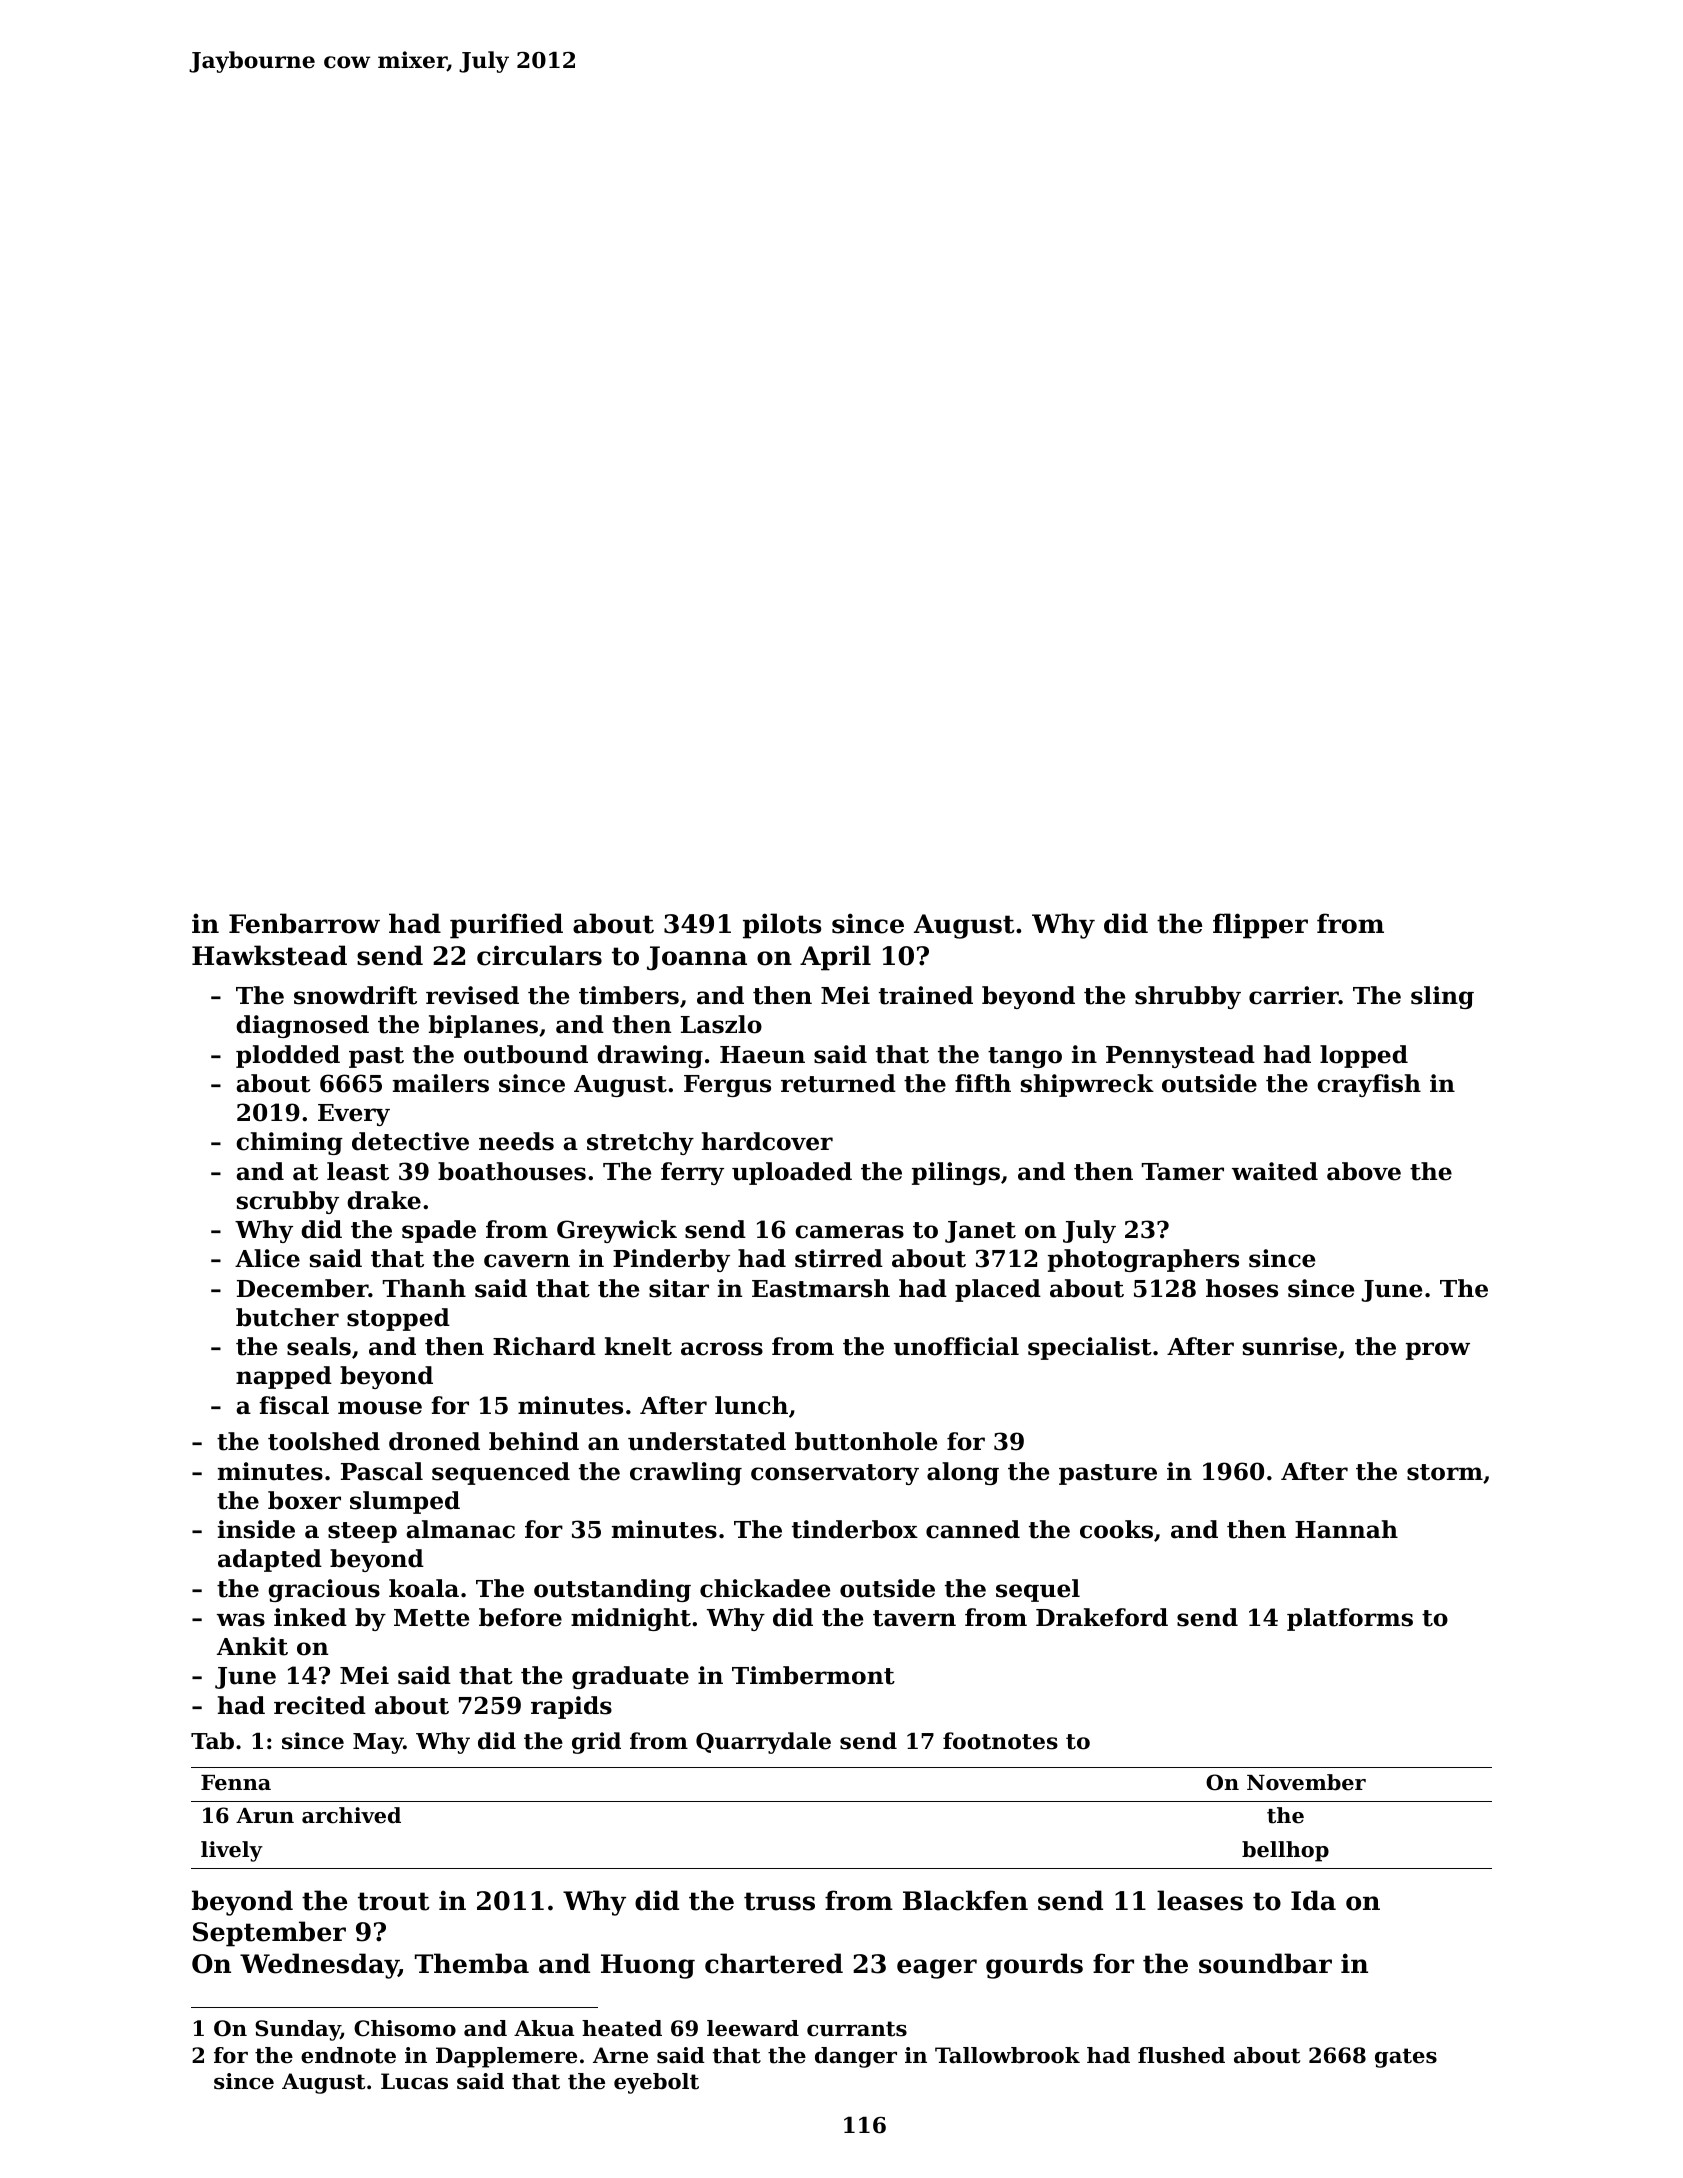 This document has height=2178, width=1683. What do you see at coordinates (697, 958) in the document?
I see `Joanna` at bounding box center [697, 958].
